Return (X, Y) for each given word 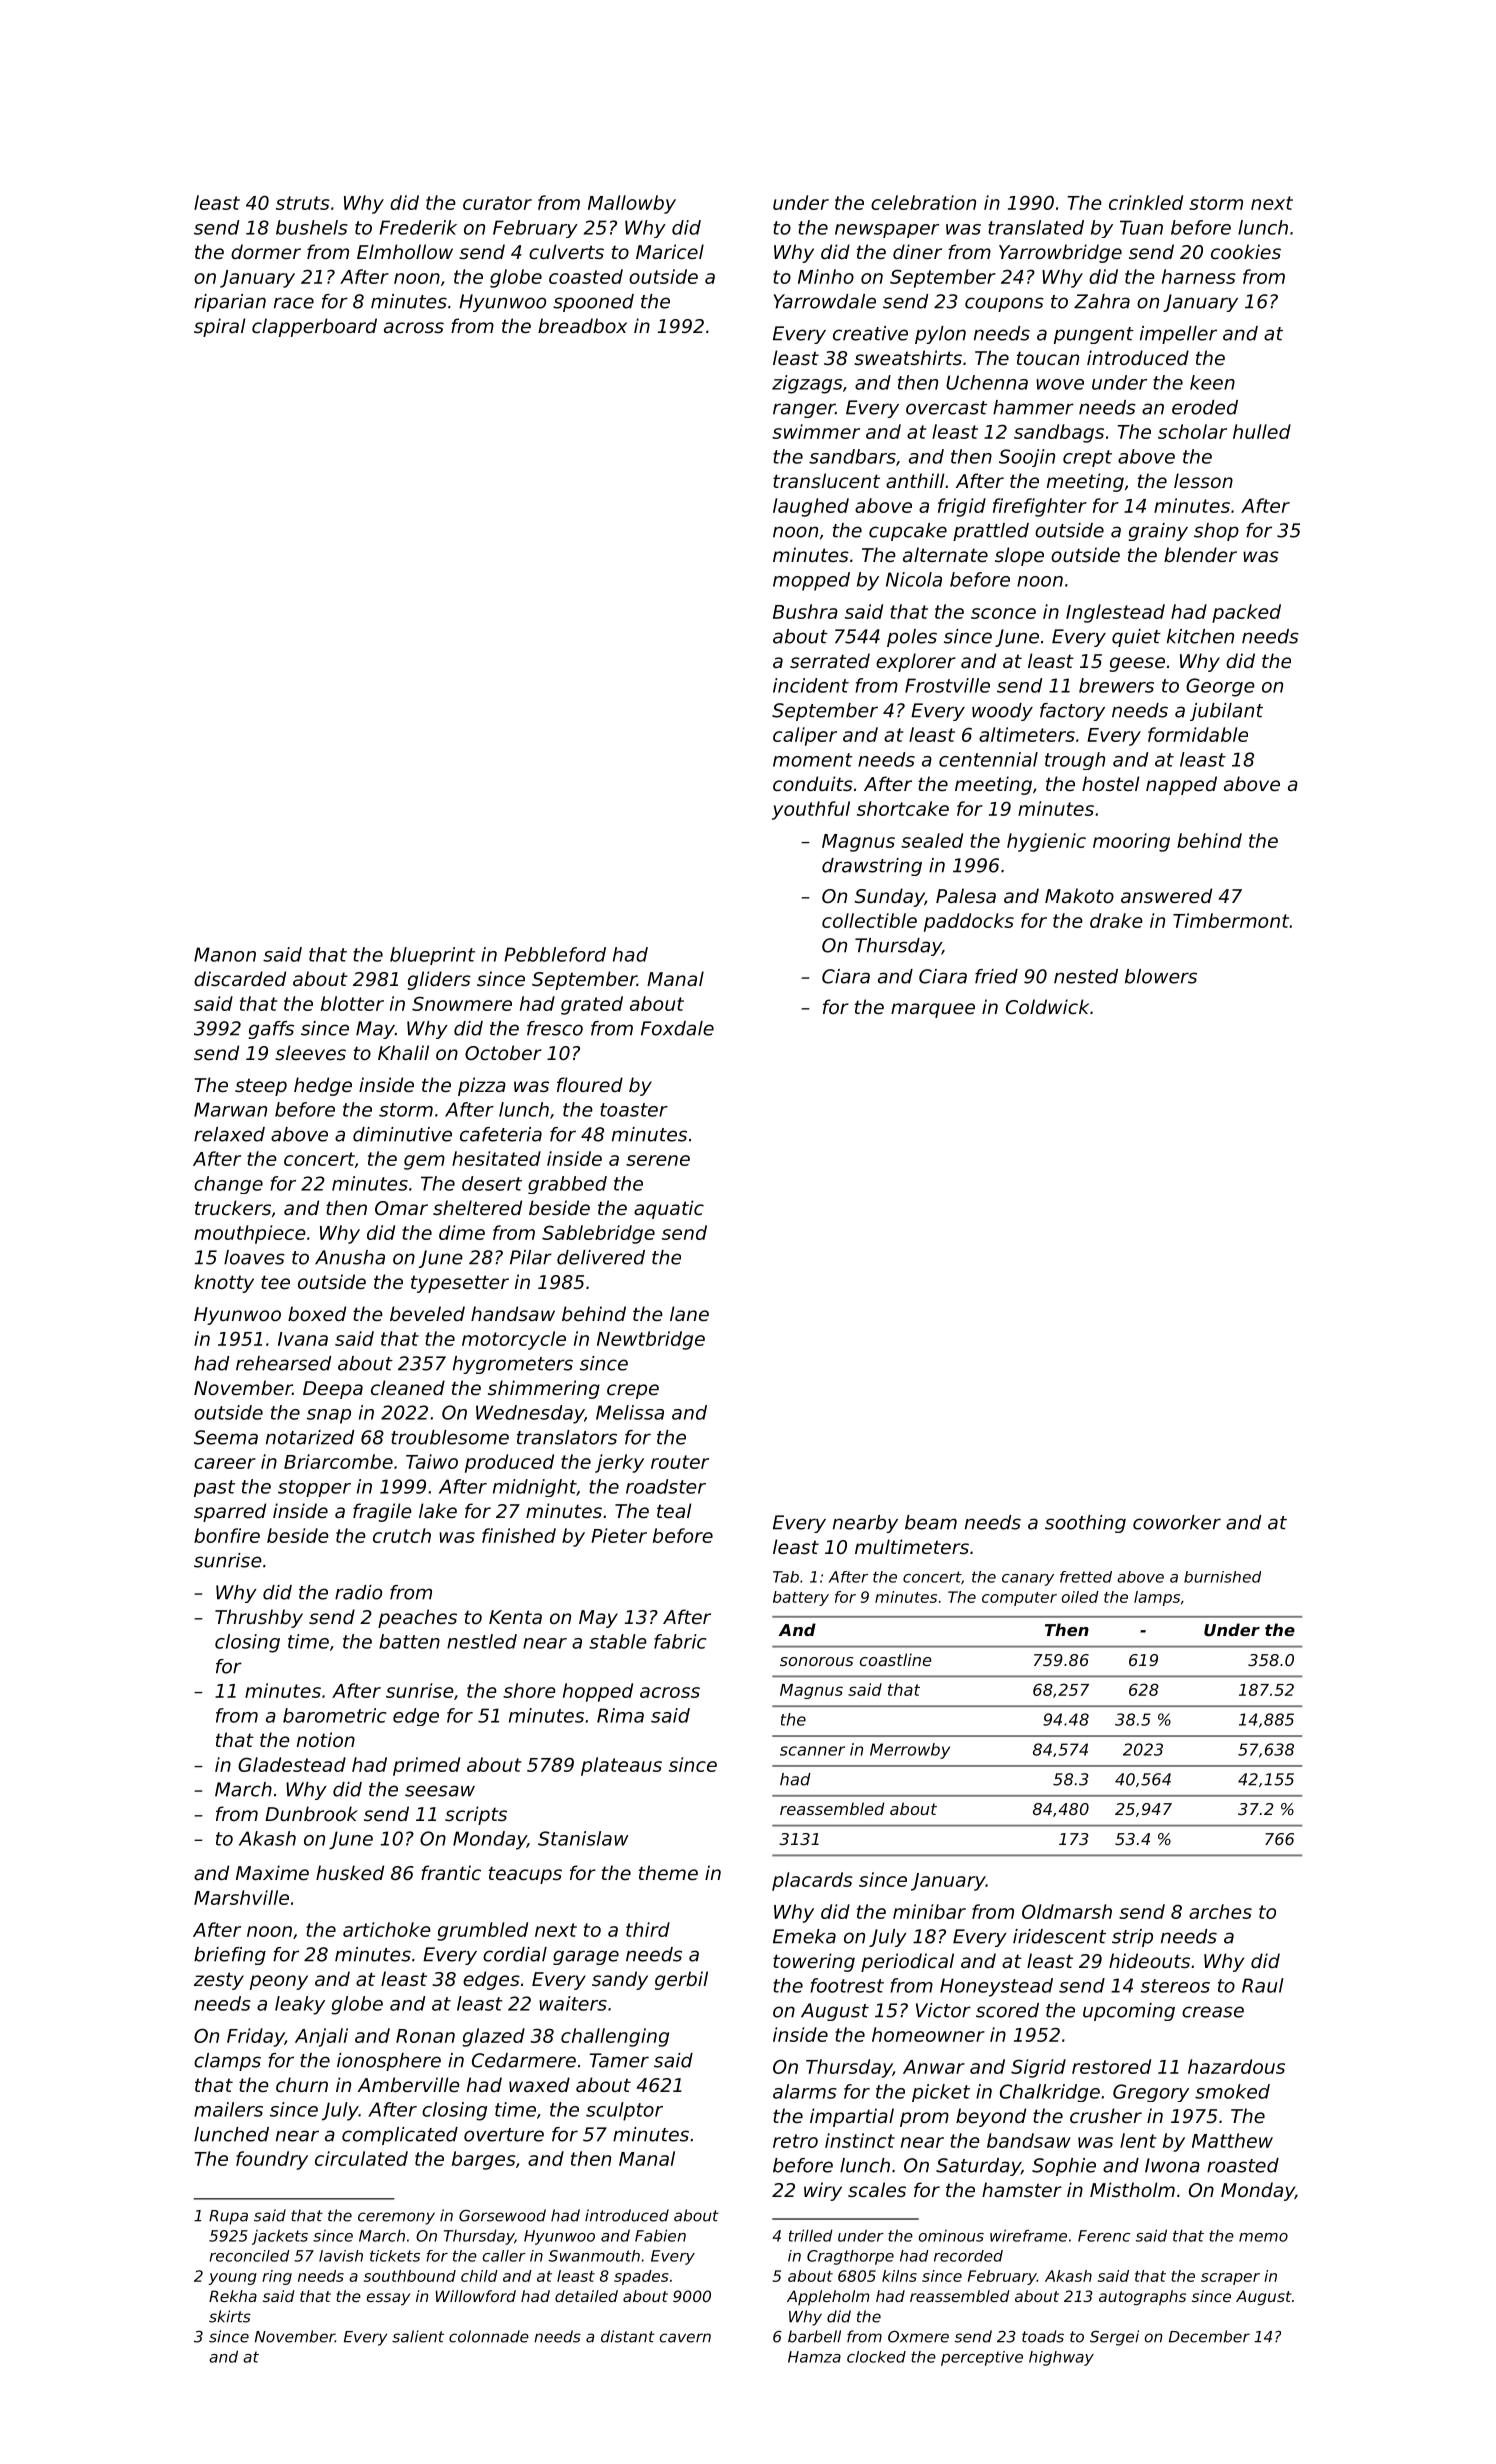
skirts (230, 2316)
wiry (823, 2191)
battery (801, 1598)
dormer (266, 251)
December (1209, 2336)
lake (438, 1510)
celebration (923, 202)
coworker (1177, 1522)
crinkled (1146, 202)
